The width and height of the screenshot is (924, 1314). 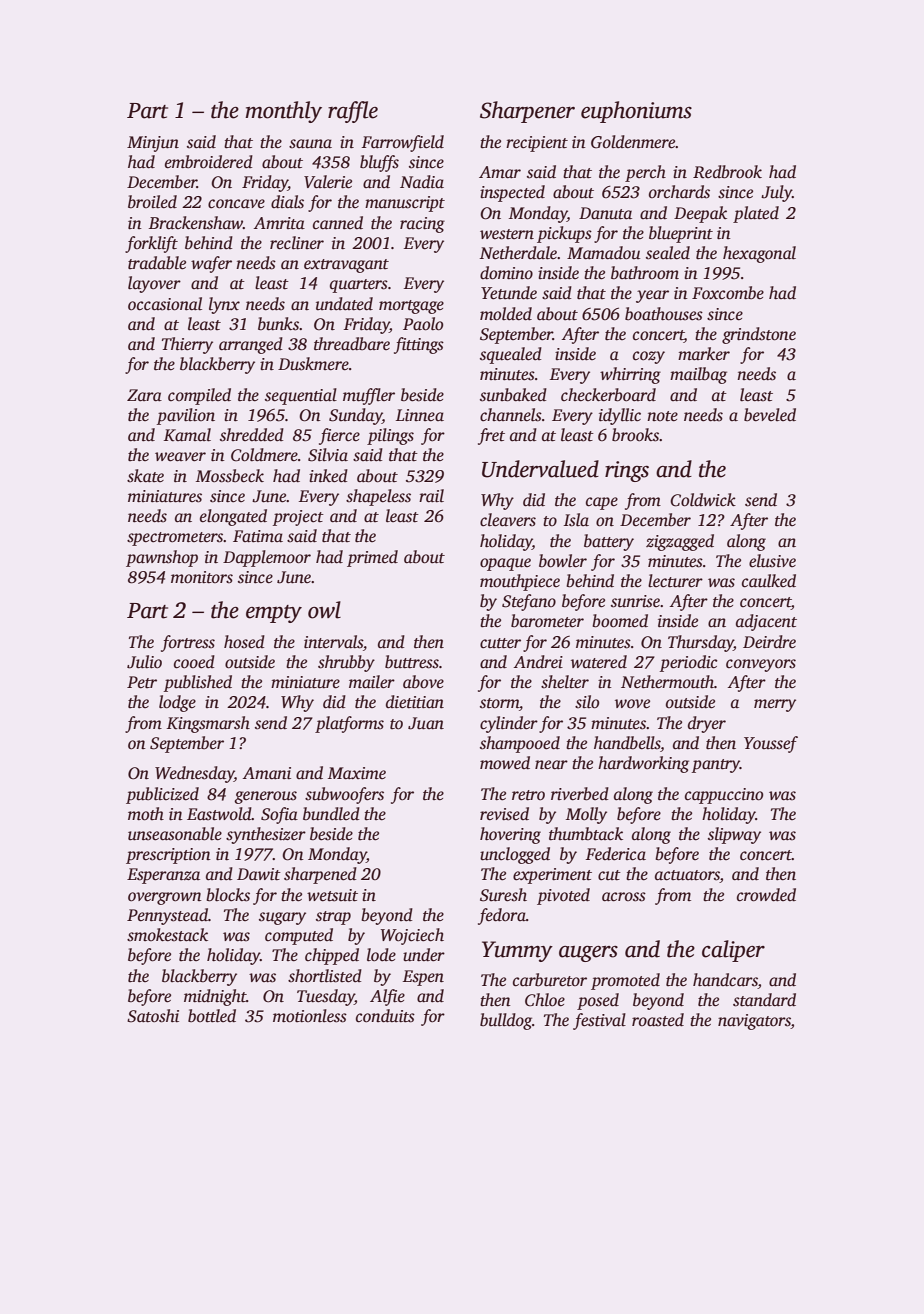 What do you see at coordinates (353, 112) in the screenshot?
I see `raffle` at bounding box center [353, 112].
